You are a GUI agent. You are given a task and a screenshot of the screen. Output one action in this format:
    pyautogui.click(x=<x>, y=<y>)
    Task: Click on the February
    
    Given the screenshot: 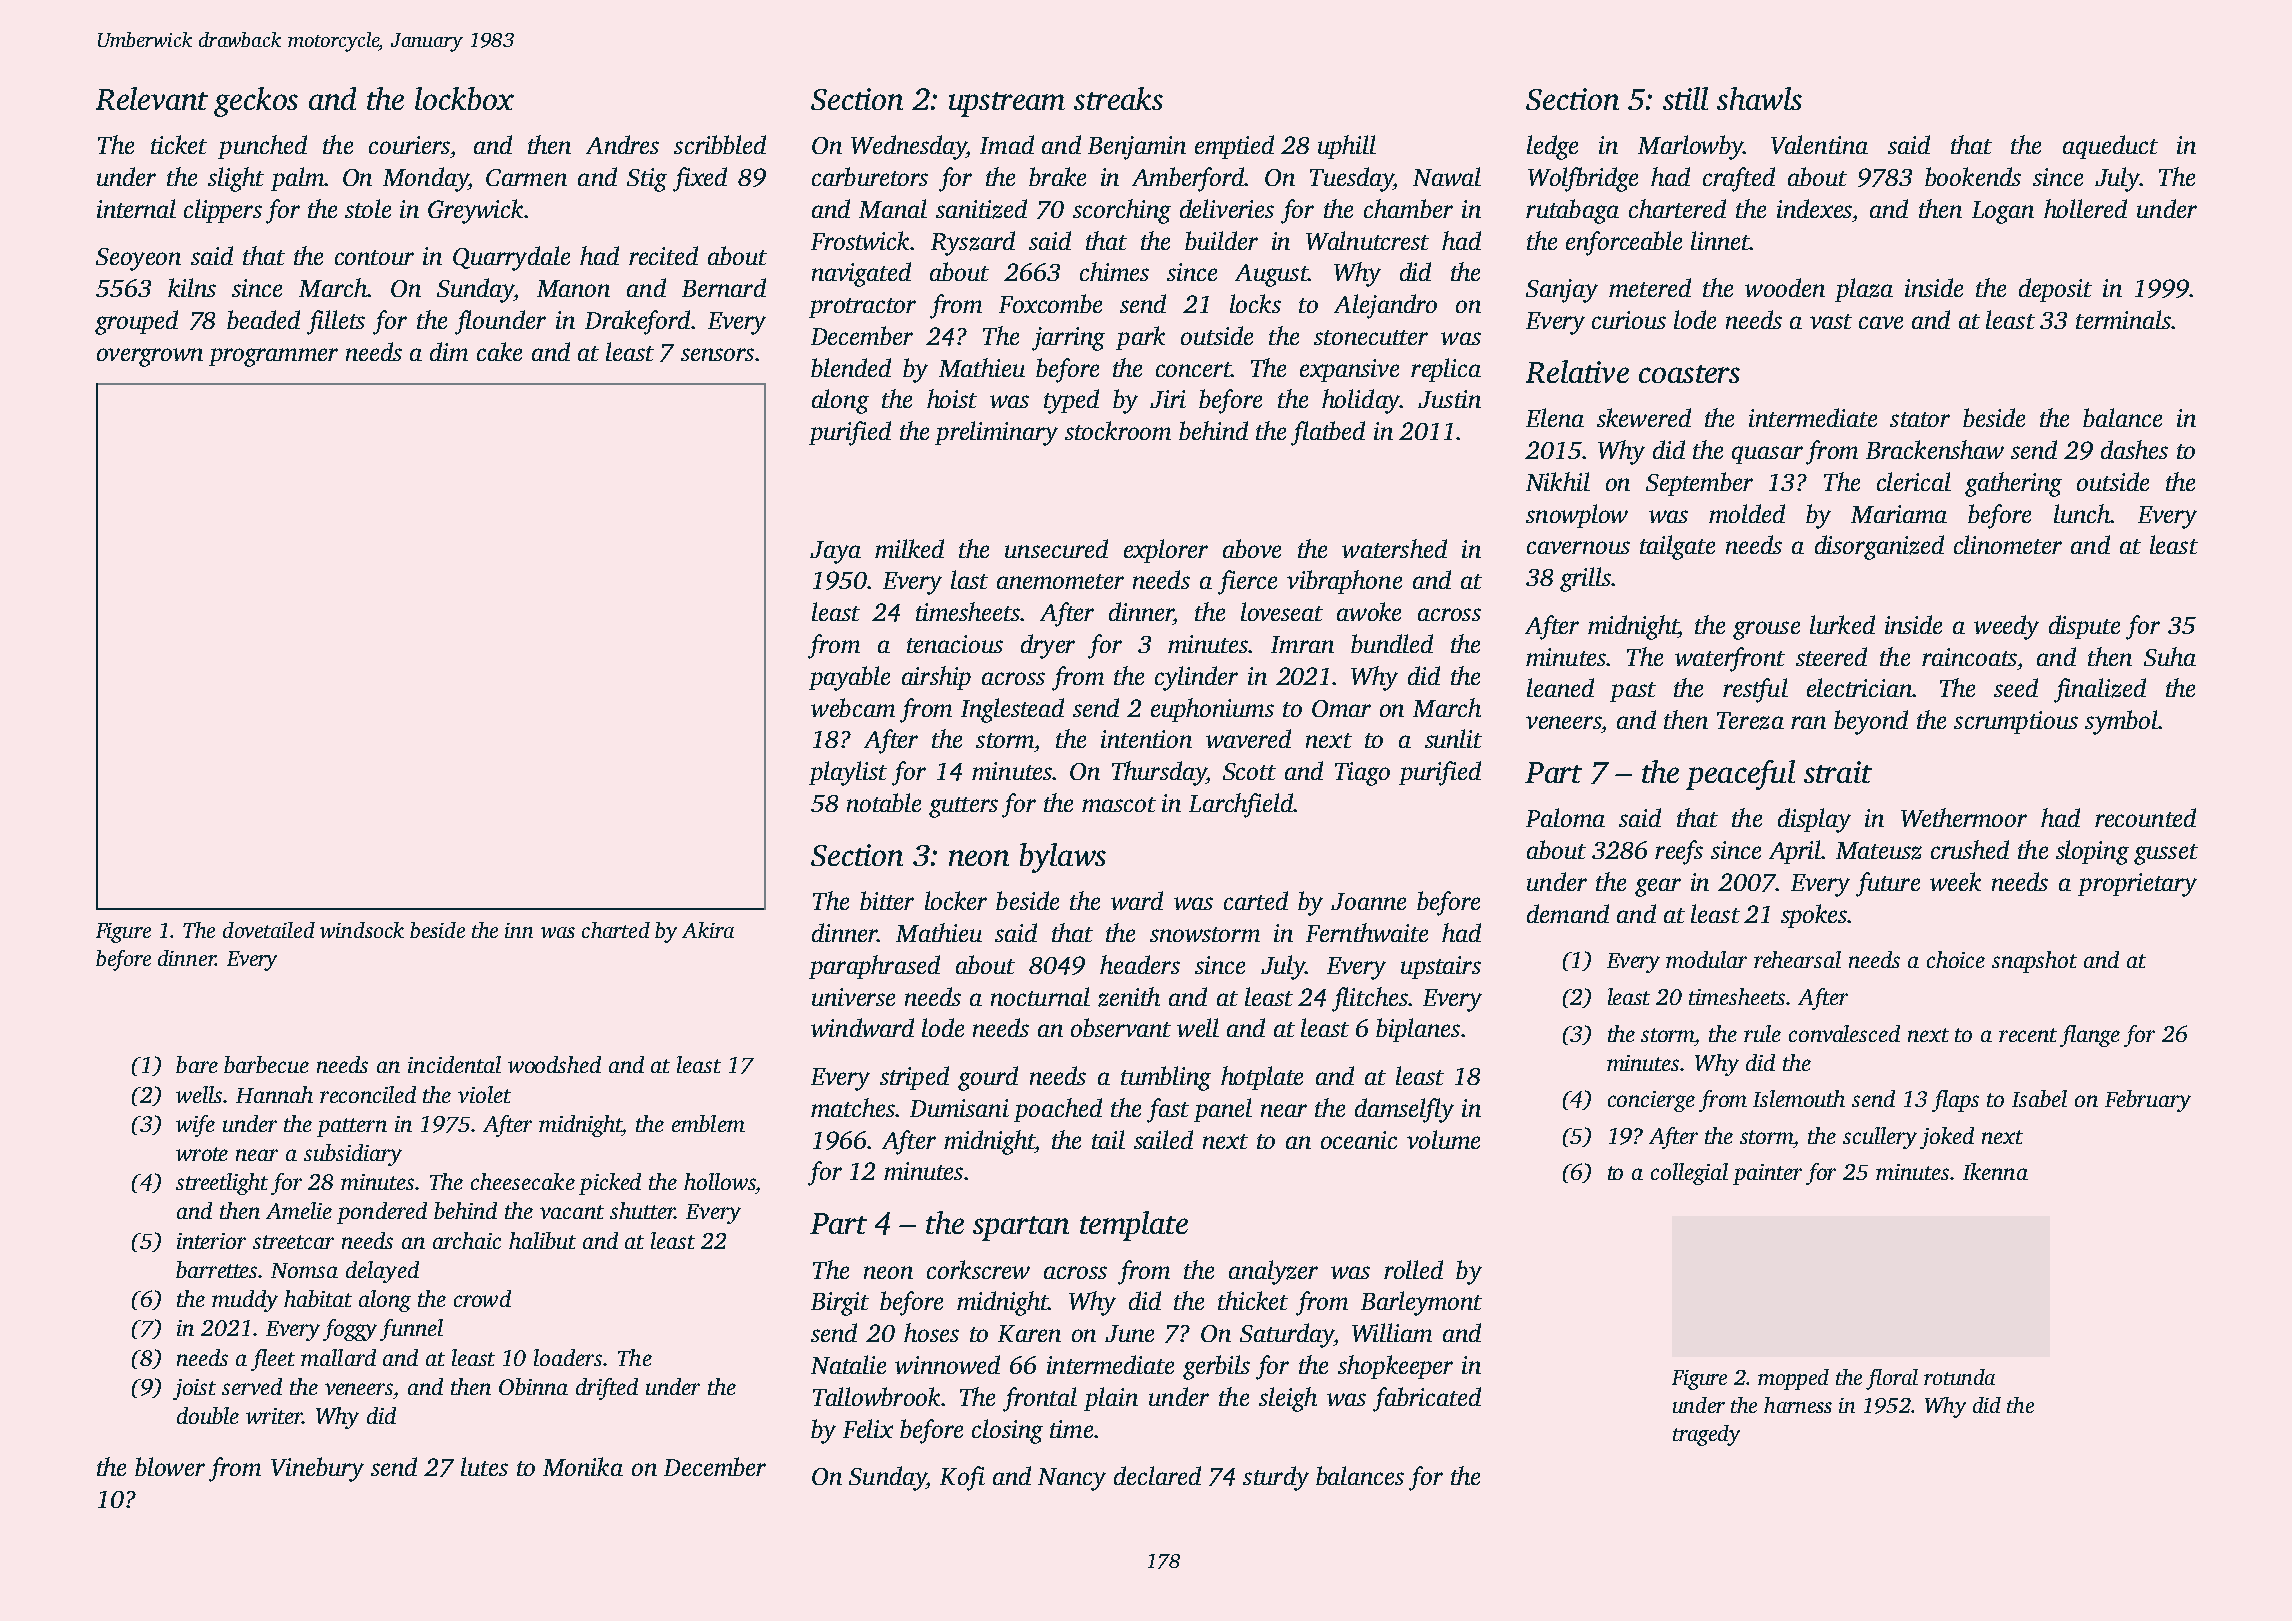 What is the action you would take?
    pyautogui.click(x=2148, y=1101)
